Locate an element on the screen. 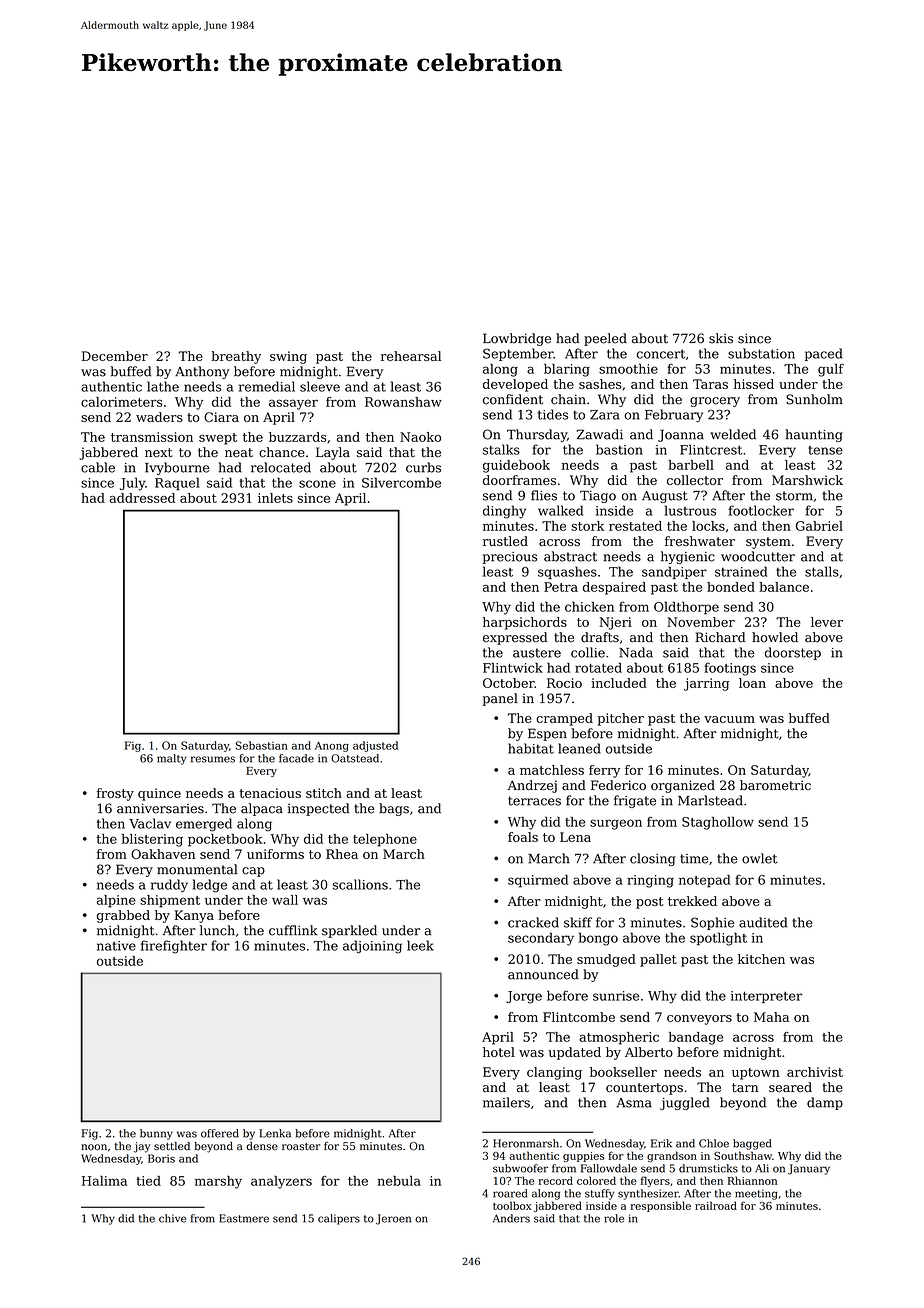 This screenshot has width=924, height=1308. Sebastian is located at coordinates (261, 745).
